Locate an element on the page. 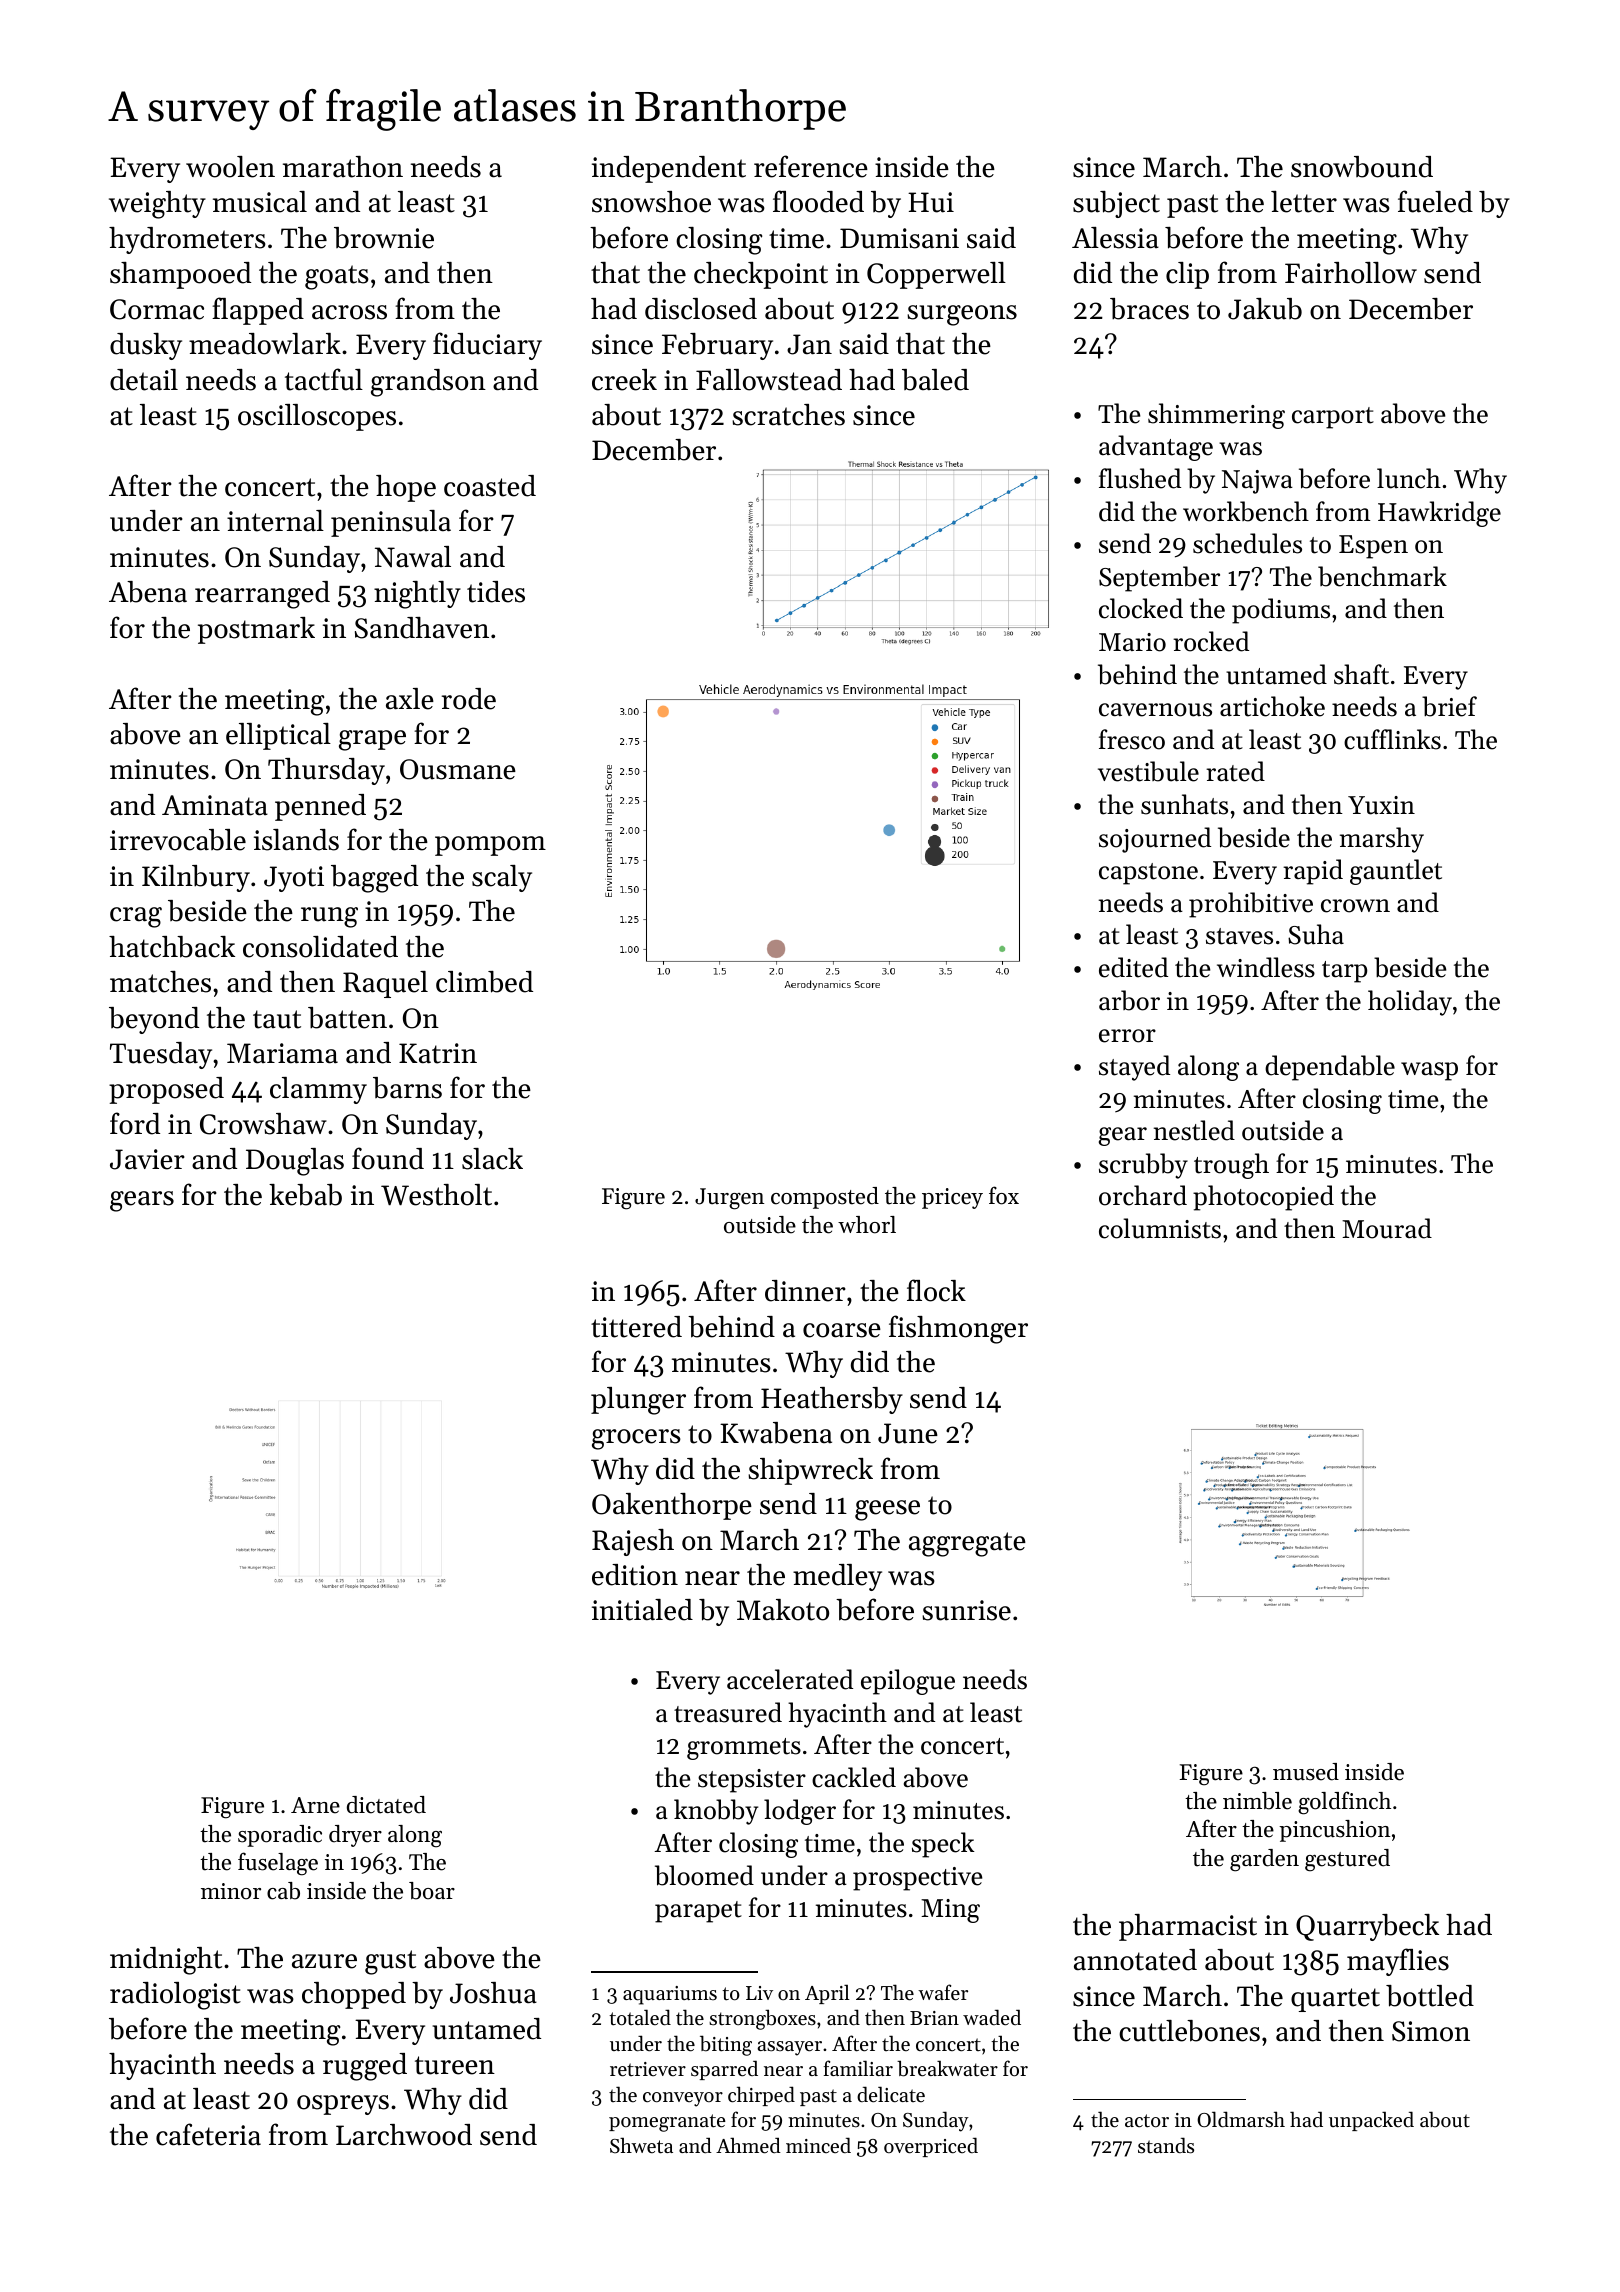  parapet is located at coordinates (698, 1912).
